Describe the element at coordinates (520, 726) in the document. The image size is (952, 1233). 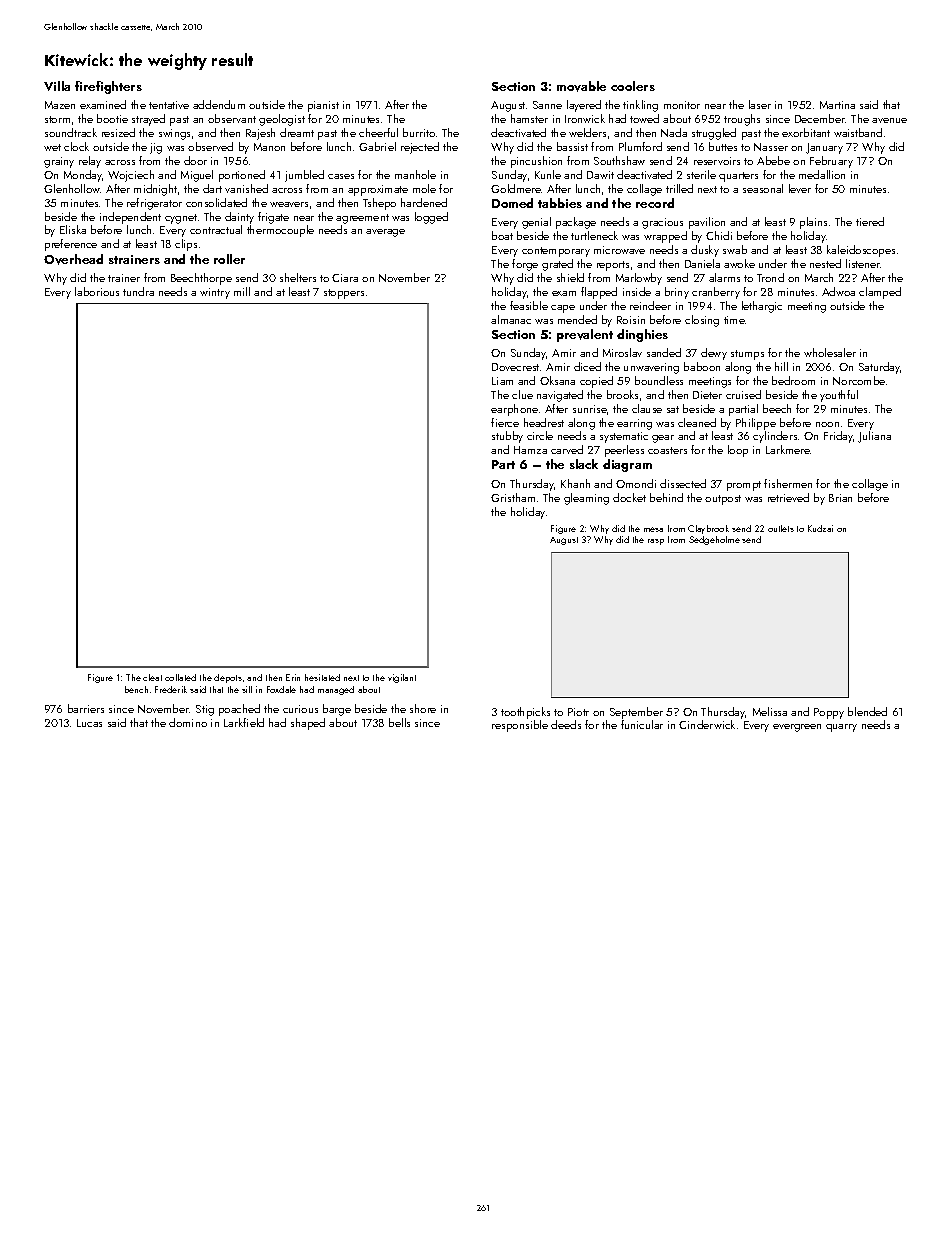
I see `responsible` at that location.
